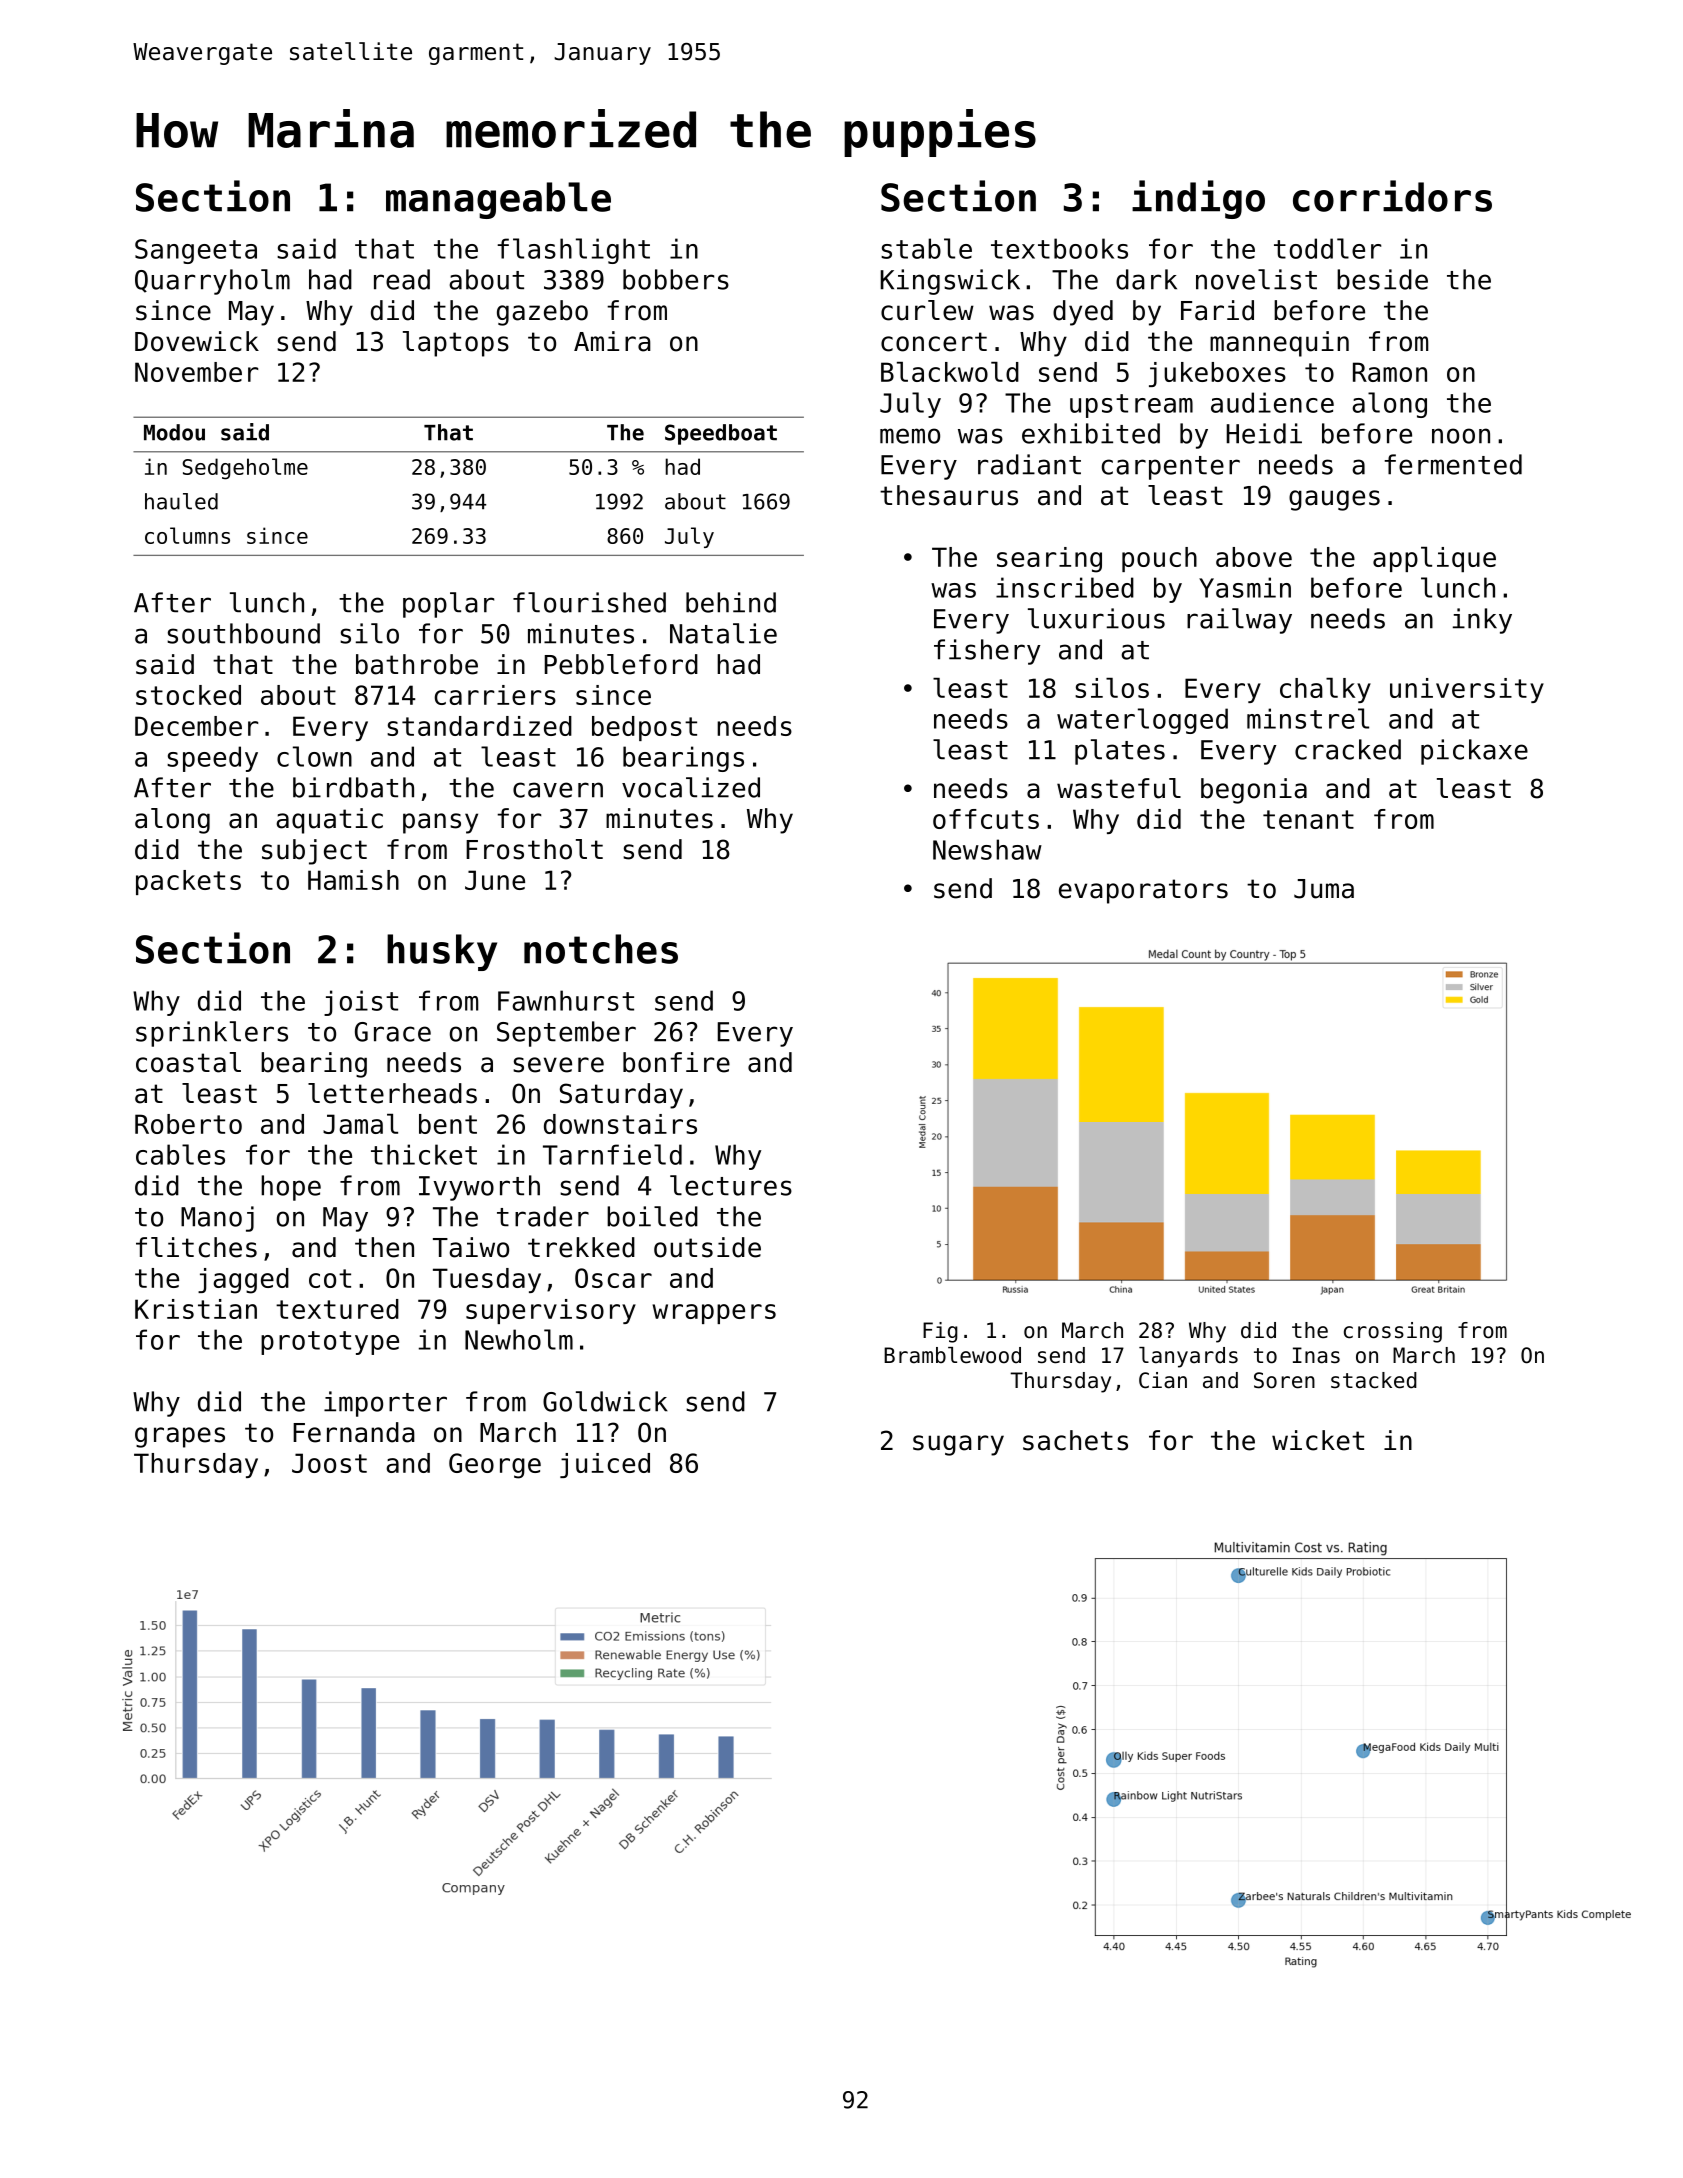 This image has height=2178, width=1683. Describe the element at coordinates (1461, 436) in the image. I see `noon` at that location.
